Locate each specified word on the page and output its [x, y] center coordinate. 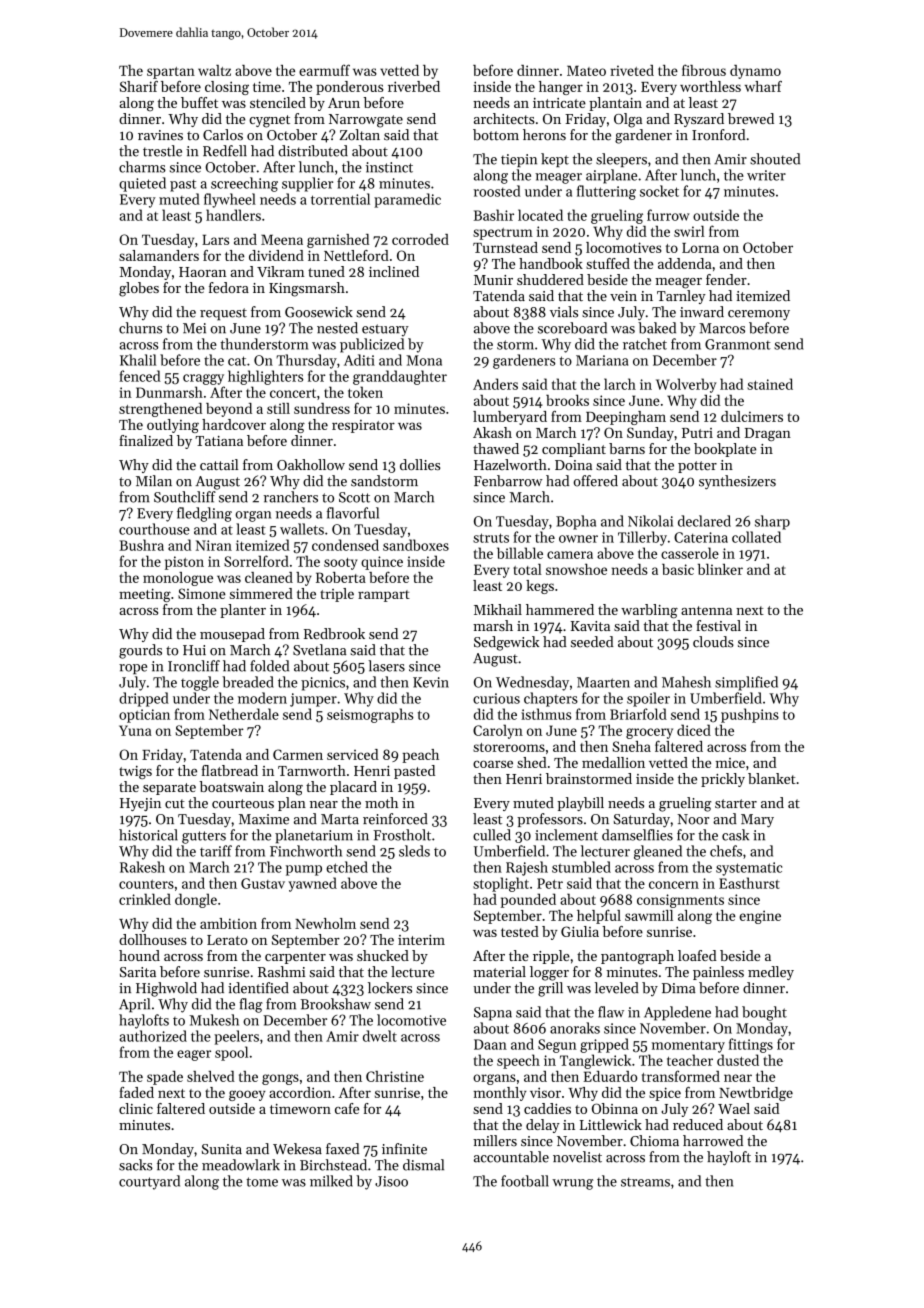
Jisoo [391, 1181]
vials [564, 312]
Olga [628, 120]
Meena [282, 240]
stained [770, 384]
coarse [493, 764]
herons [544, 135]
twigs [135, 772]
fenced [140, 376]
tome [262, 1182]
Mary [757, 821]
